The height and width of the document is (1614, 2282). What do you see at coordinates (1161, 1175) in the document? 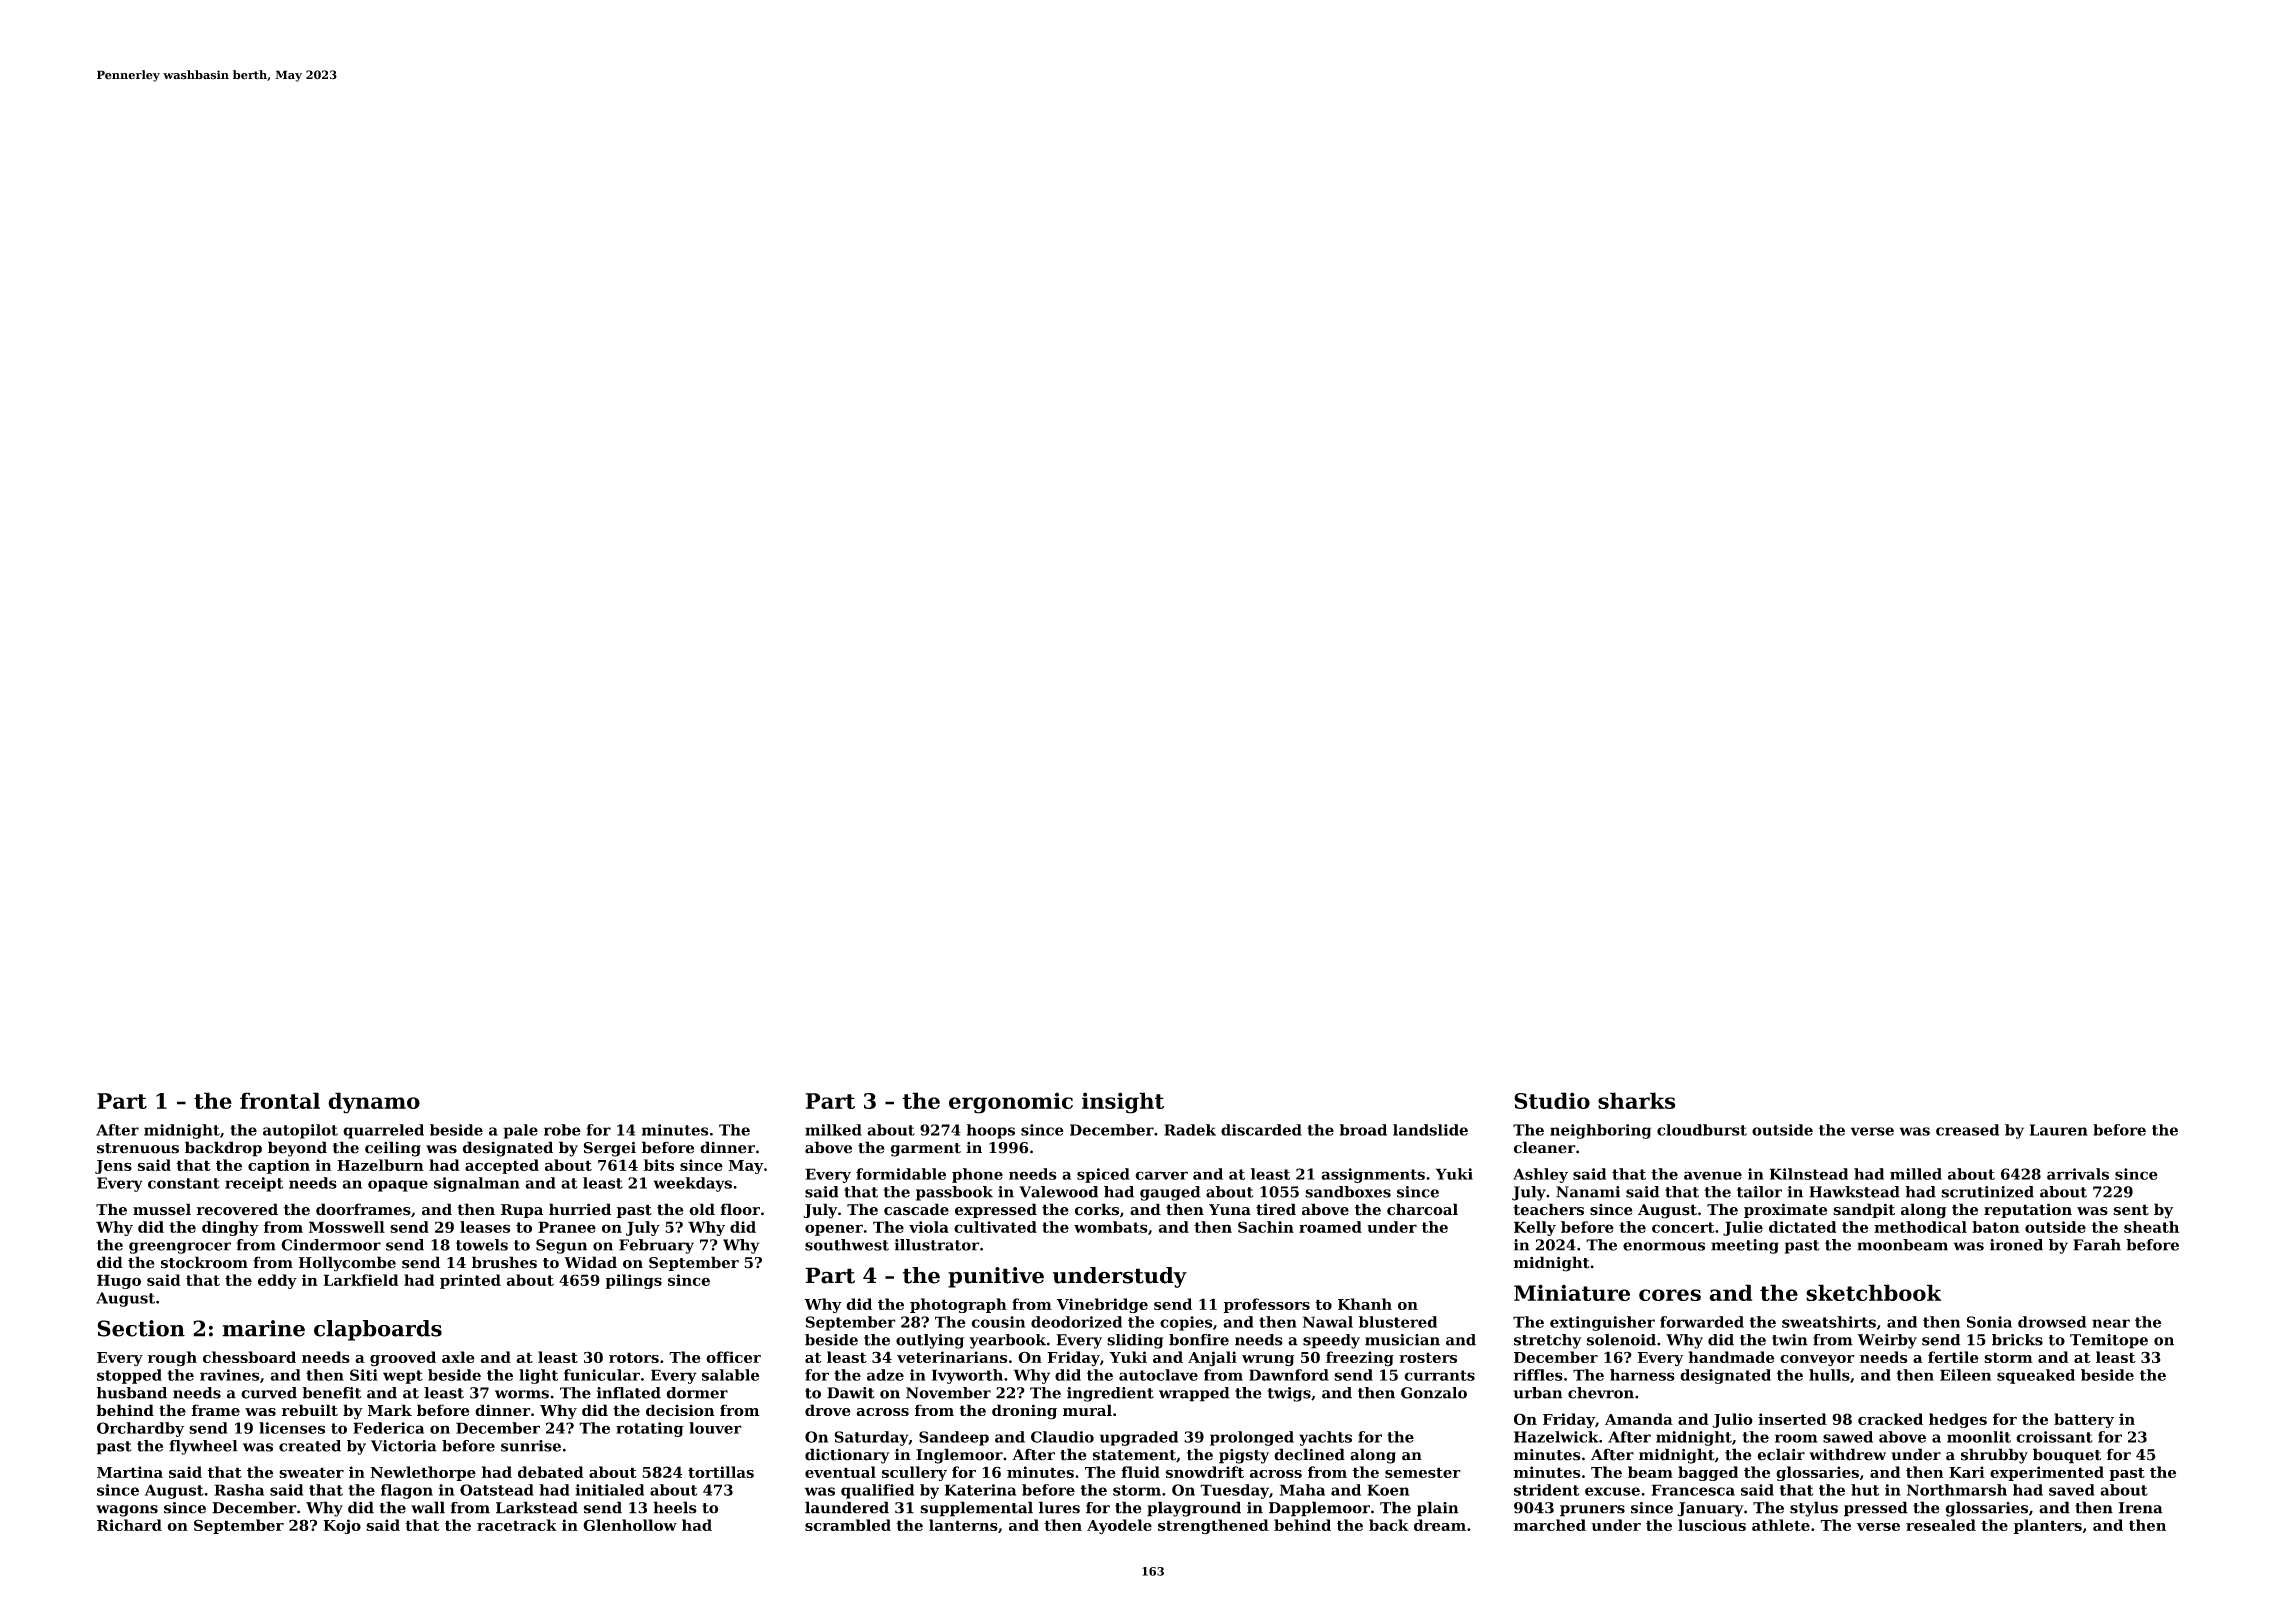
I see `carver` at bounding box center [1161, 1175].
